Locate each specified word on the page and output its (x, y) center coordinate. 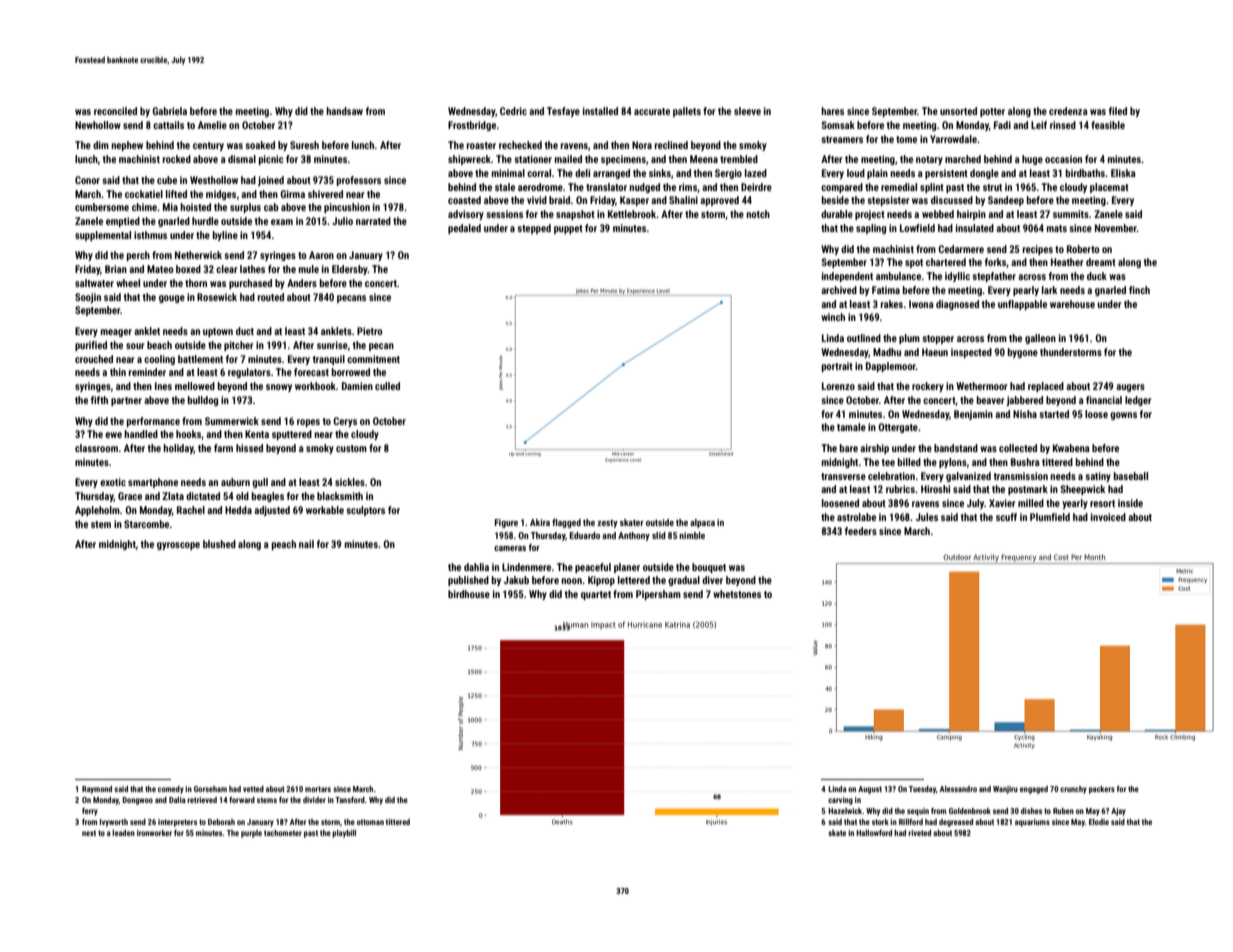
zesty (607, 524)
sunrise (332, 345)
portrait (837, 367)
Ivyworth (114, 823)
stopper (938, 339)
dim (101, 145)
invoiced (1108, 517)
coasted (464, 200)
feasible (1108, 125)
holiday (178, 449)
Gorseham (210, 789)
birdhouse (469, 594)
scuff (1006, 517)
